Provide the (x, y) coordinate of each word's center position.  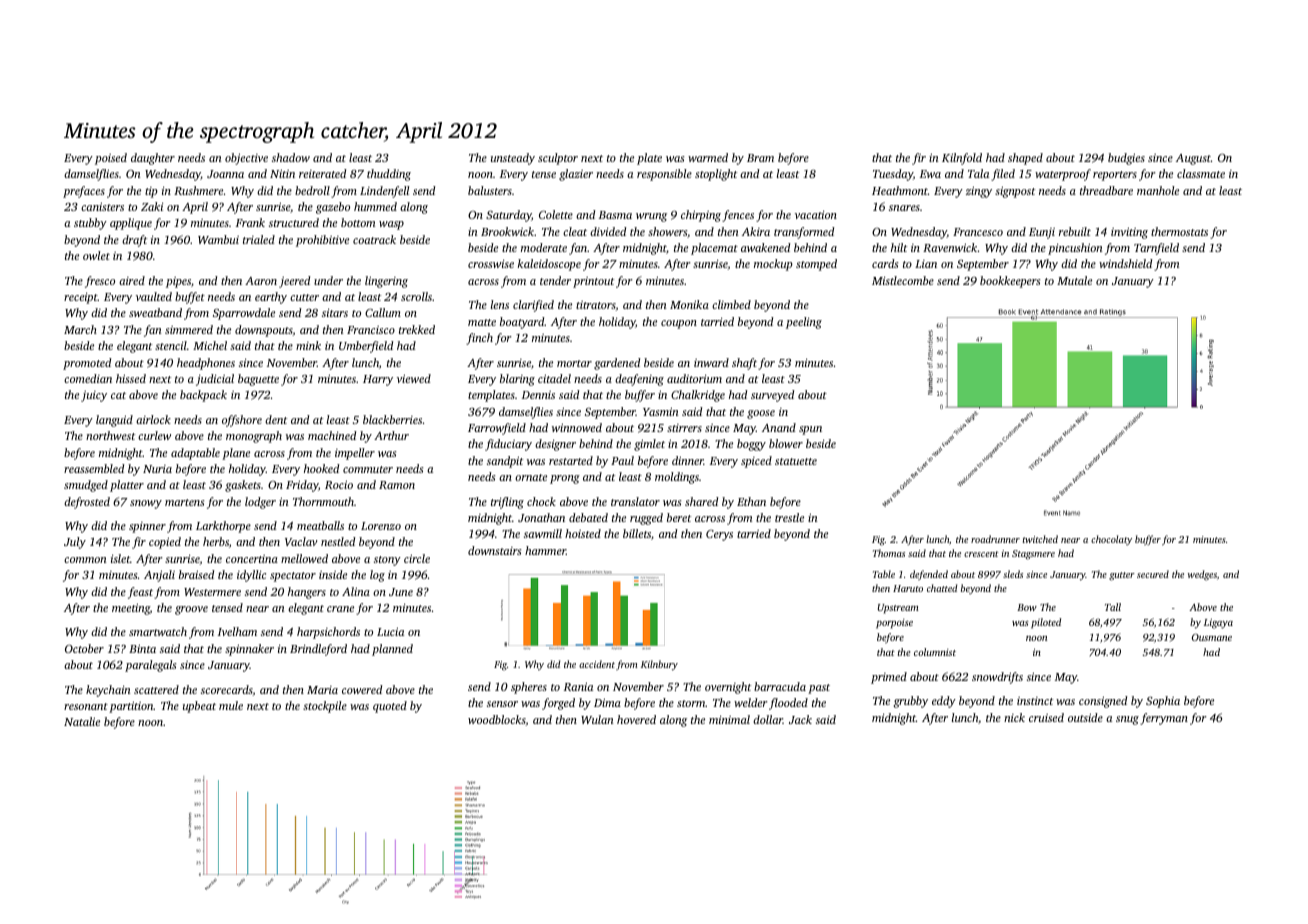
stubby (90, 224)
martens (185, 502)
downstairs (495, 550)
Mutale (1074, 280)
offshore (242, 421)
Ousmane (1212, 637)
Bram (760, 158)
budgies (1126, 159)
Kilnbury (659, 665)
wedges (1202, 575)
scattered (156, 689)
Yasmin (661, 411)
